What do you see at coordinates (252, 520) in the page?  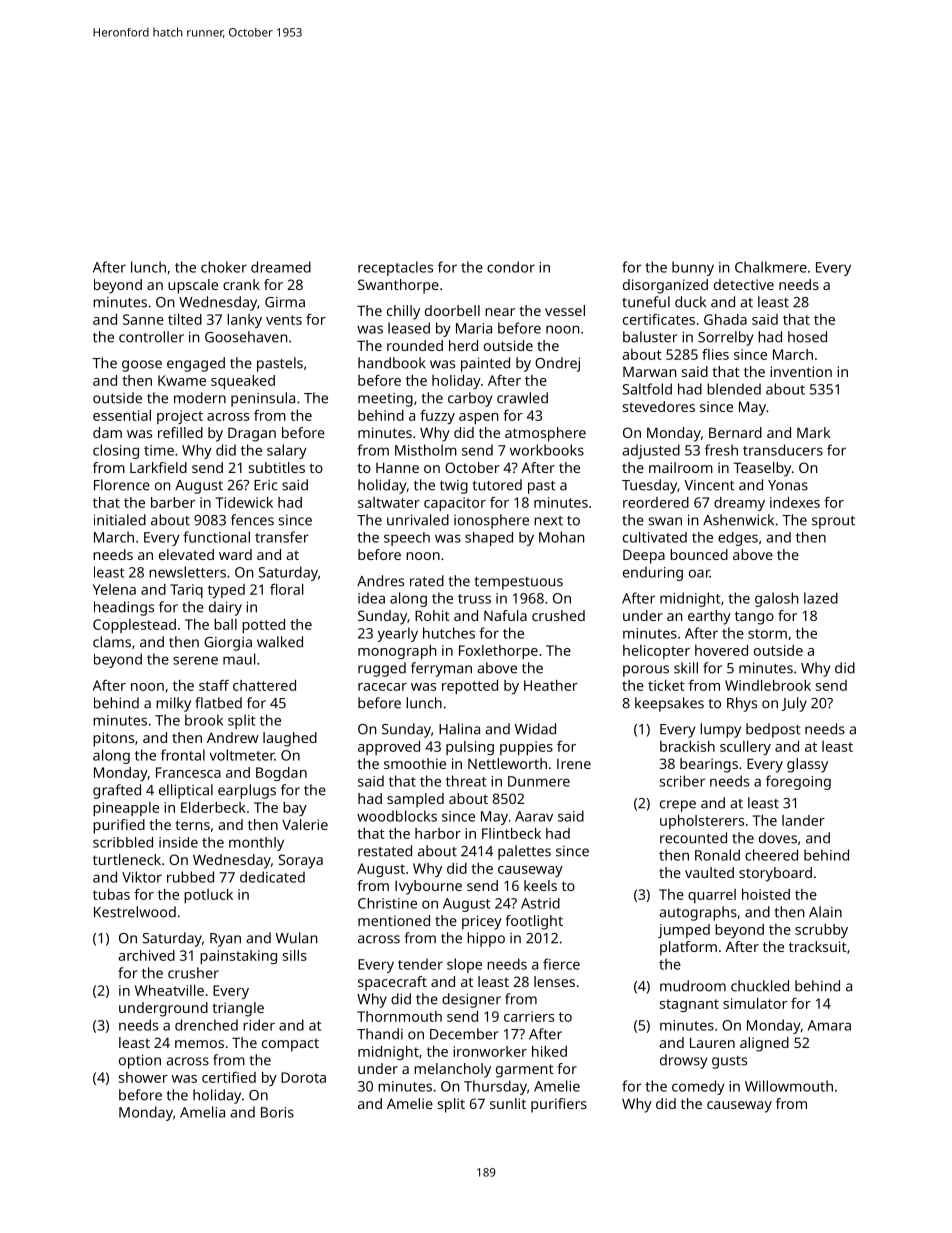 I see `fences` at bounding box center [252, 520].
